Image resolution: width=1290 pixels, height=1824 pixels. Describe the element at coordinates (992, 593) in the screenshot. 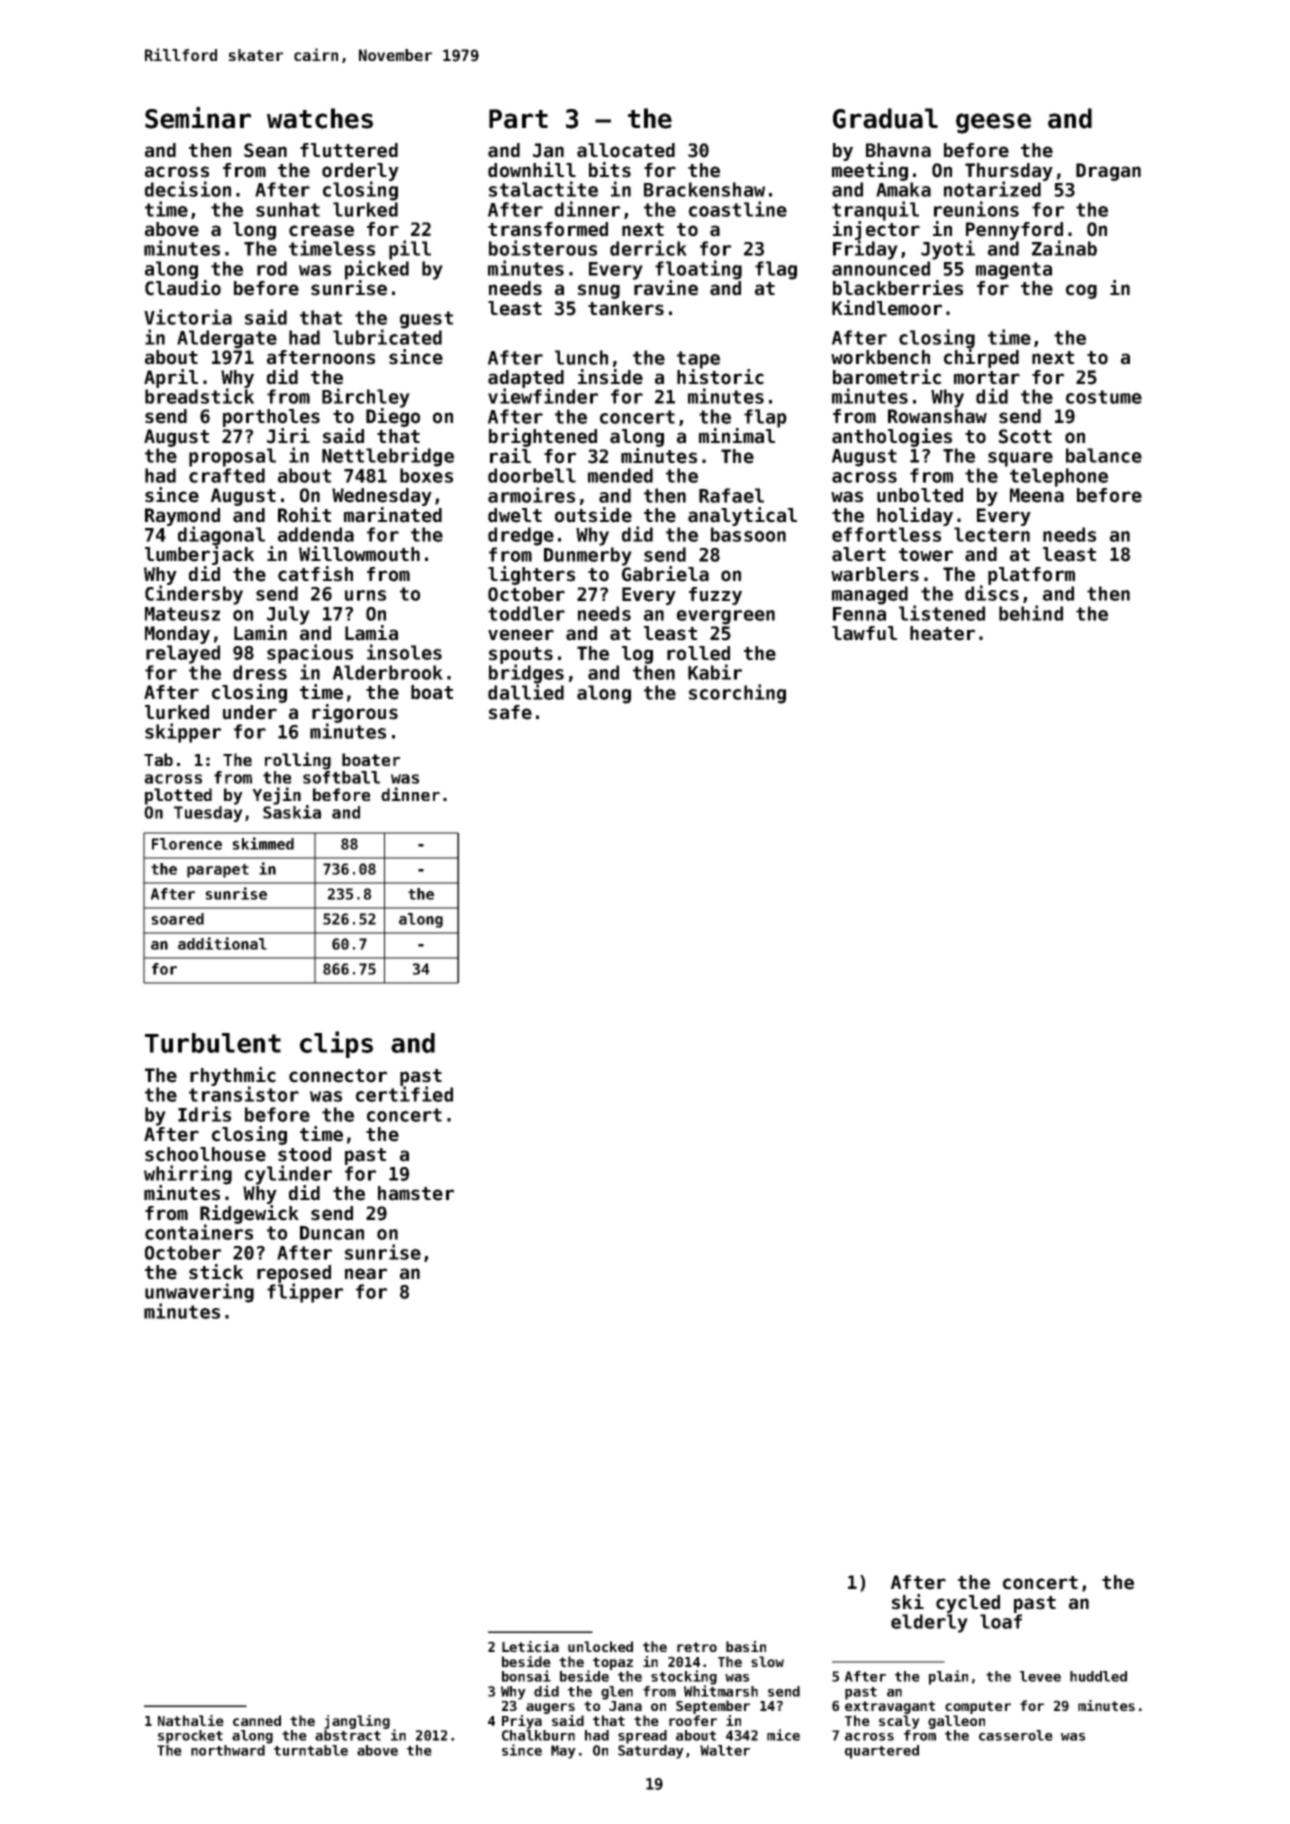

I see `discs` at that location.
